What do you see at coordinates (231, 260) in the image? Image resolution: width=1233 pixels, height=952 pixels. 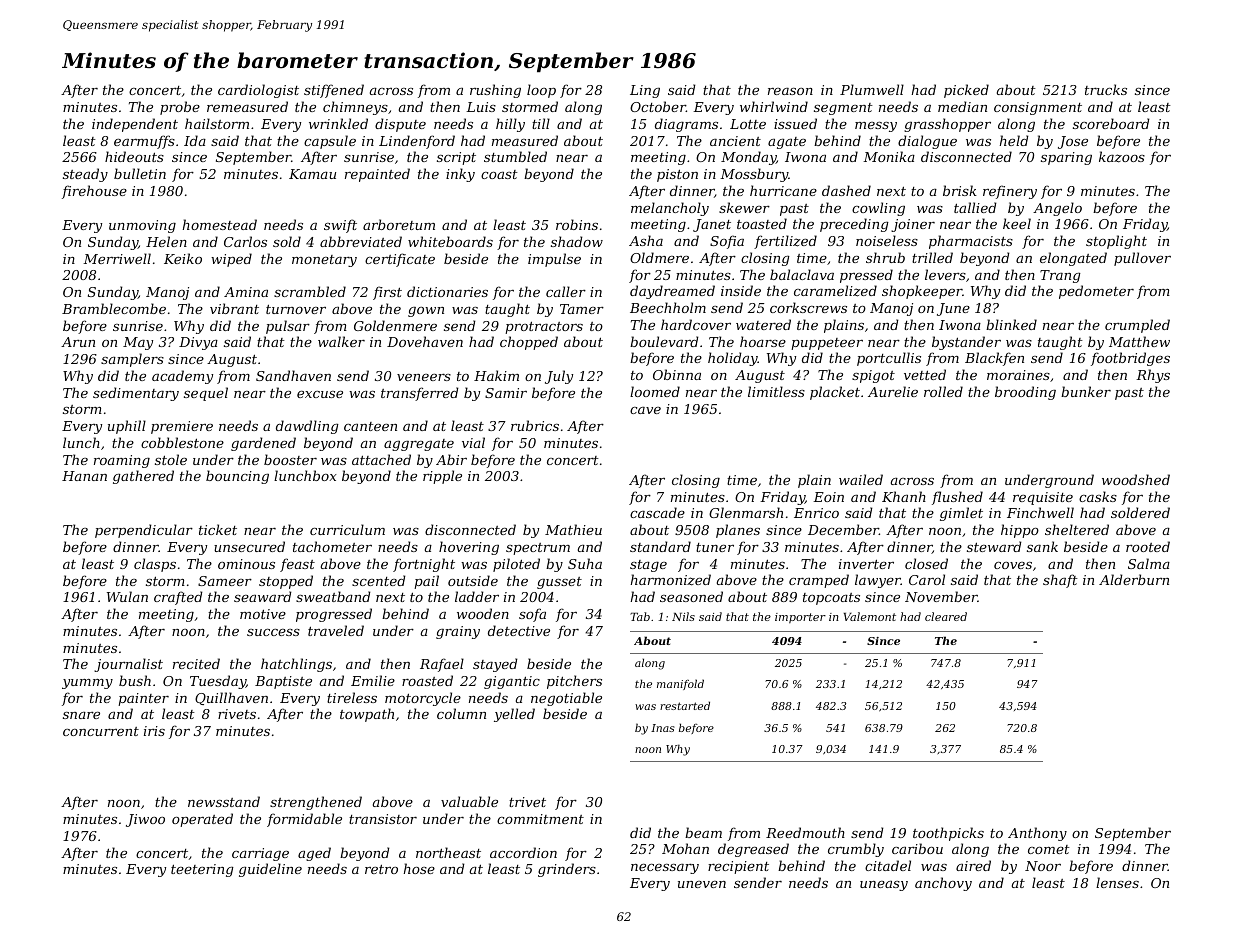 I see `wiped` at bounding box center [231, 260].
